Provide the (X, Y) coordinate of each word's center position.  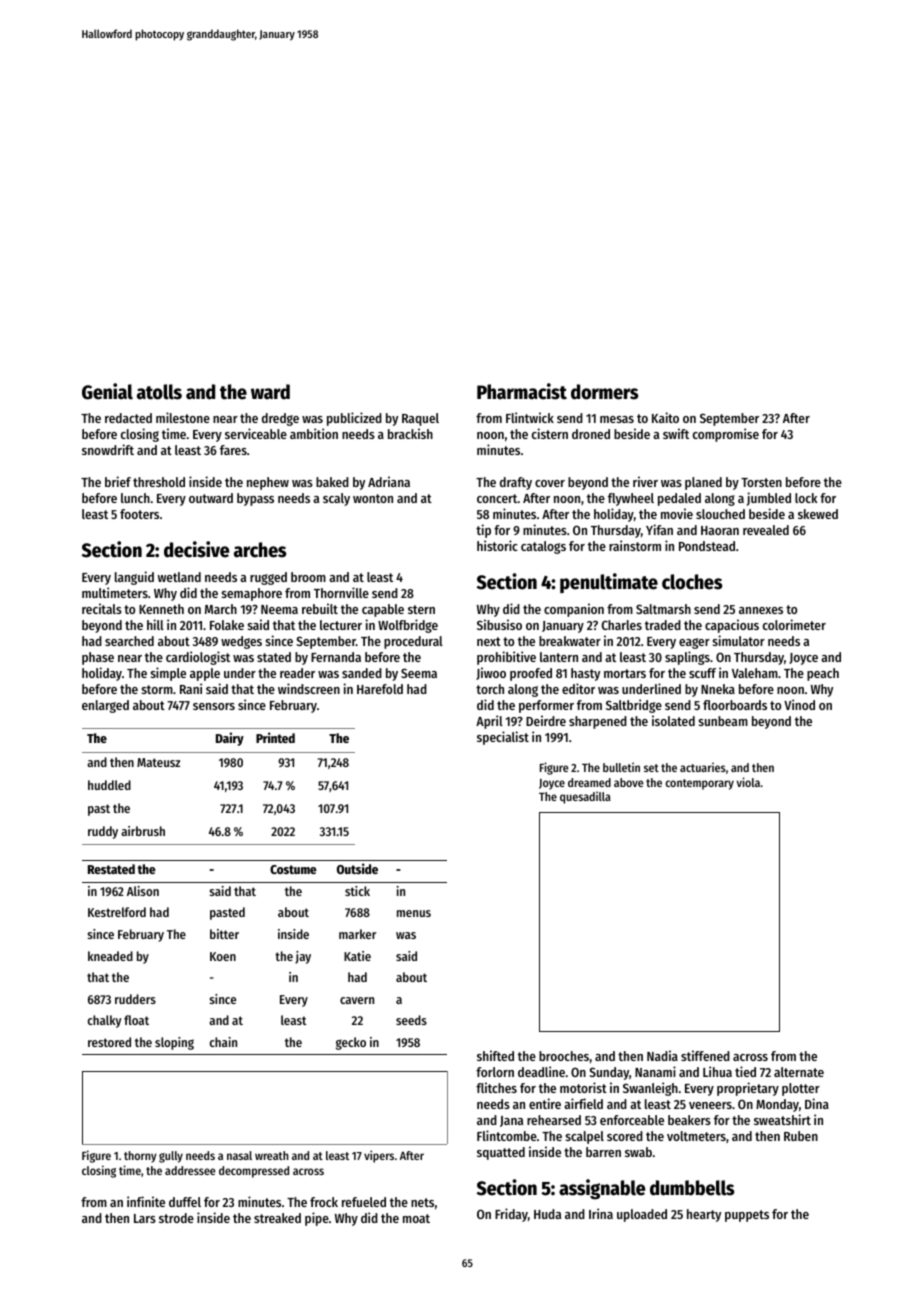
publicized (354, 419)
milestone (183, 417)
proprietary (748, 1089)
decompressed (254, 1172)
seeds (411, 1020)
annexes (761, 610)
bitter (224, 934)
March (221, 609)
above (629, 782)
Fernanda (336, 657)
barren (603, 1152)
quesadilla (585, 797)
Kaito (665, 417)
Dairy (230, 739)
